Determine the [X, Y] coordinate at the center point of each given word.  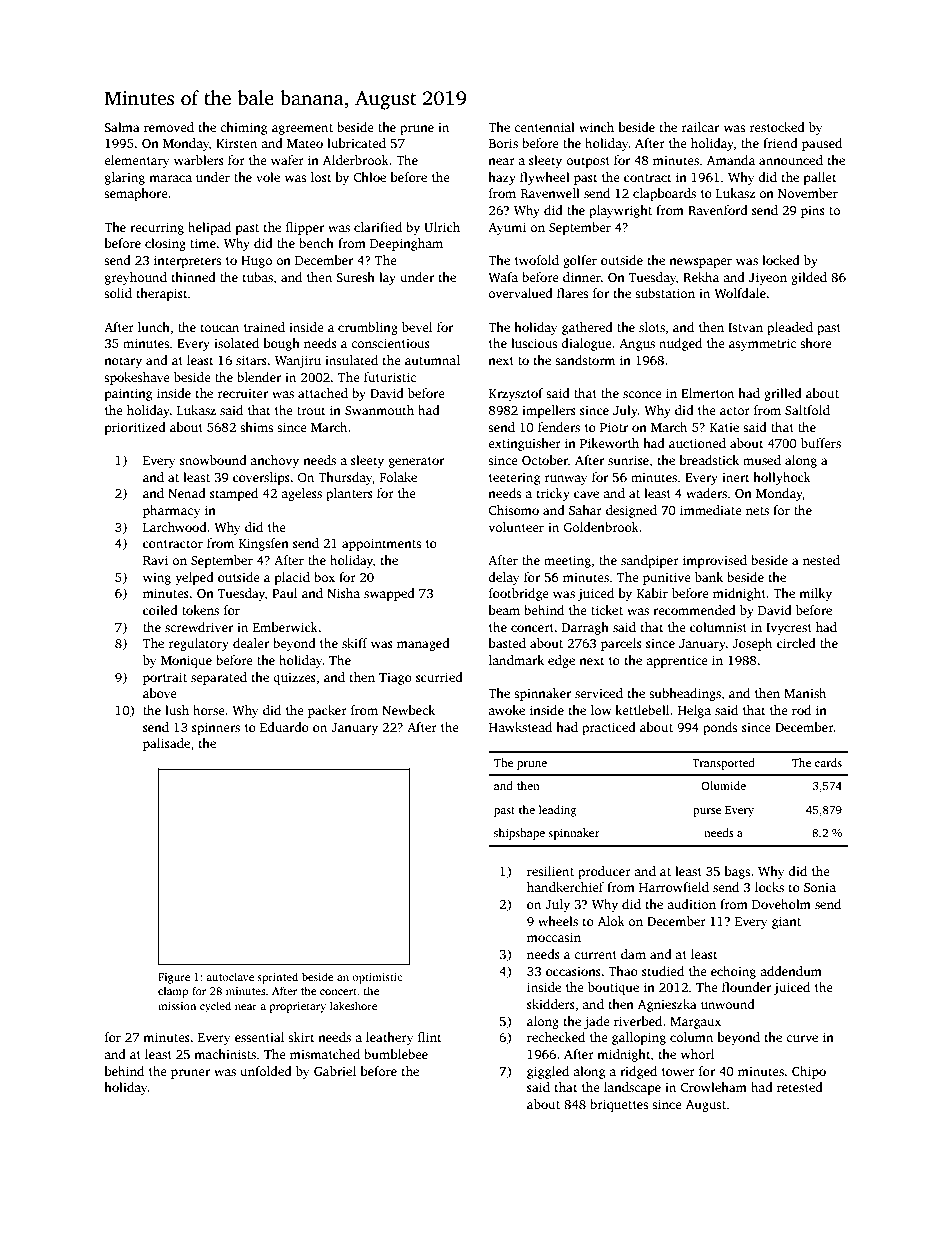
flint [430, 1037]
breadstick [709, 460]
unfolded [266, 1071]
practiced [609, 728]
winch [596, 127]
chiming [243, 128]
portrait [165, 678]
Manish [805, 693]
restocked [777, 127]
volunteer [516, 527]
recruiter [243, 393]
